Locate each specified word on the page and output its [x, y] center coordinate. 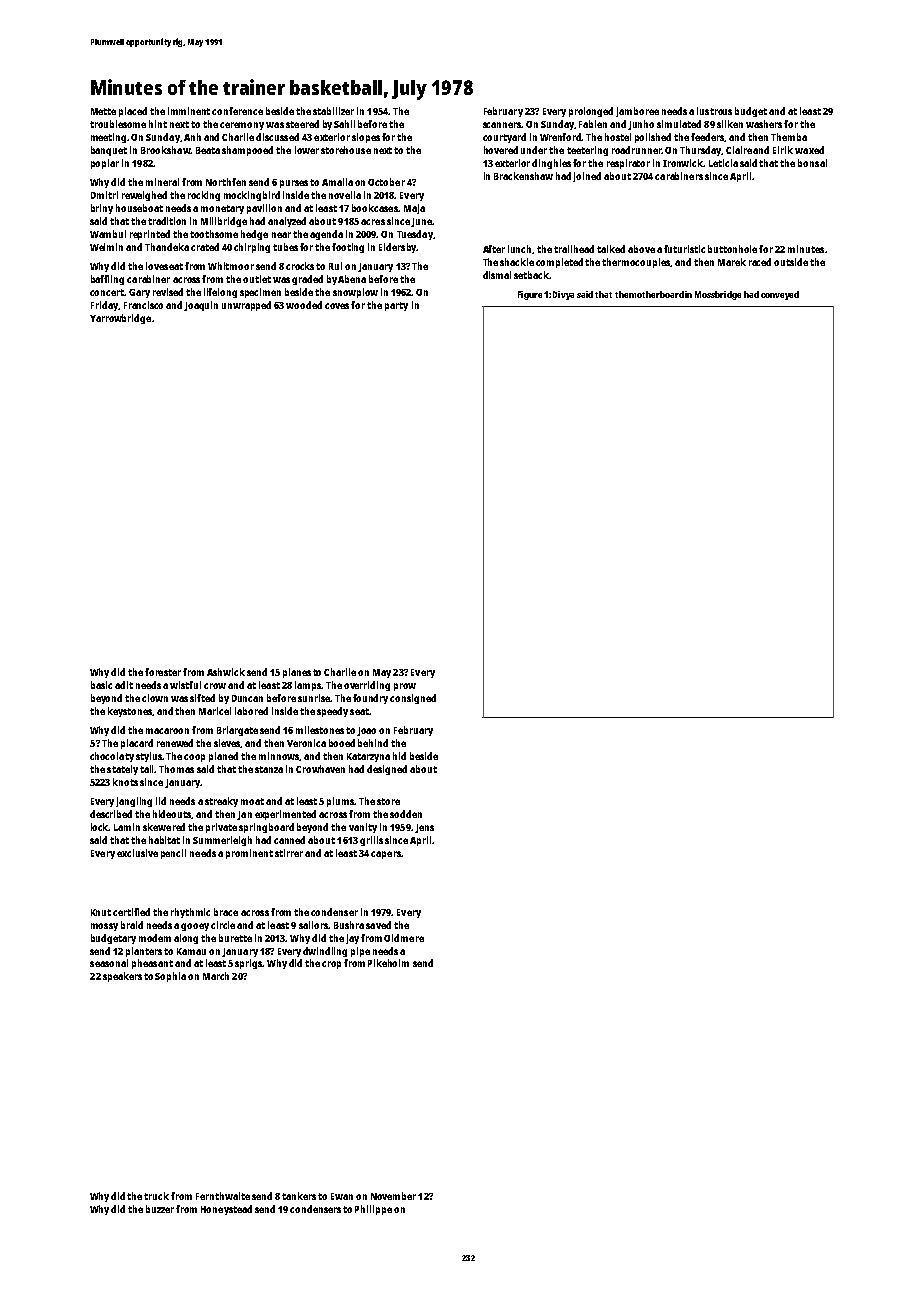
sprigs [249, 964]
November [393, 1196]
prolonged [591, 112]
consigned [413, 699]
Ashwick [226, 672]
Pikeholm [388, 963]
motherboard [657, 294]
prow [405, 687]
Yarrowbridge [120, 319]
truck [156, 1196]
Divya [563, 295]
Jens [424, 828]
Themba [789, 137]
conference [237, 111]
